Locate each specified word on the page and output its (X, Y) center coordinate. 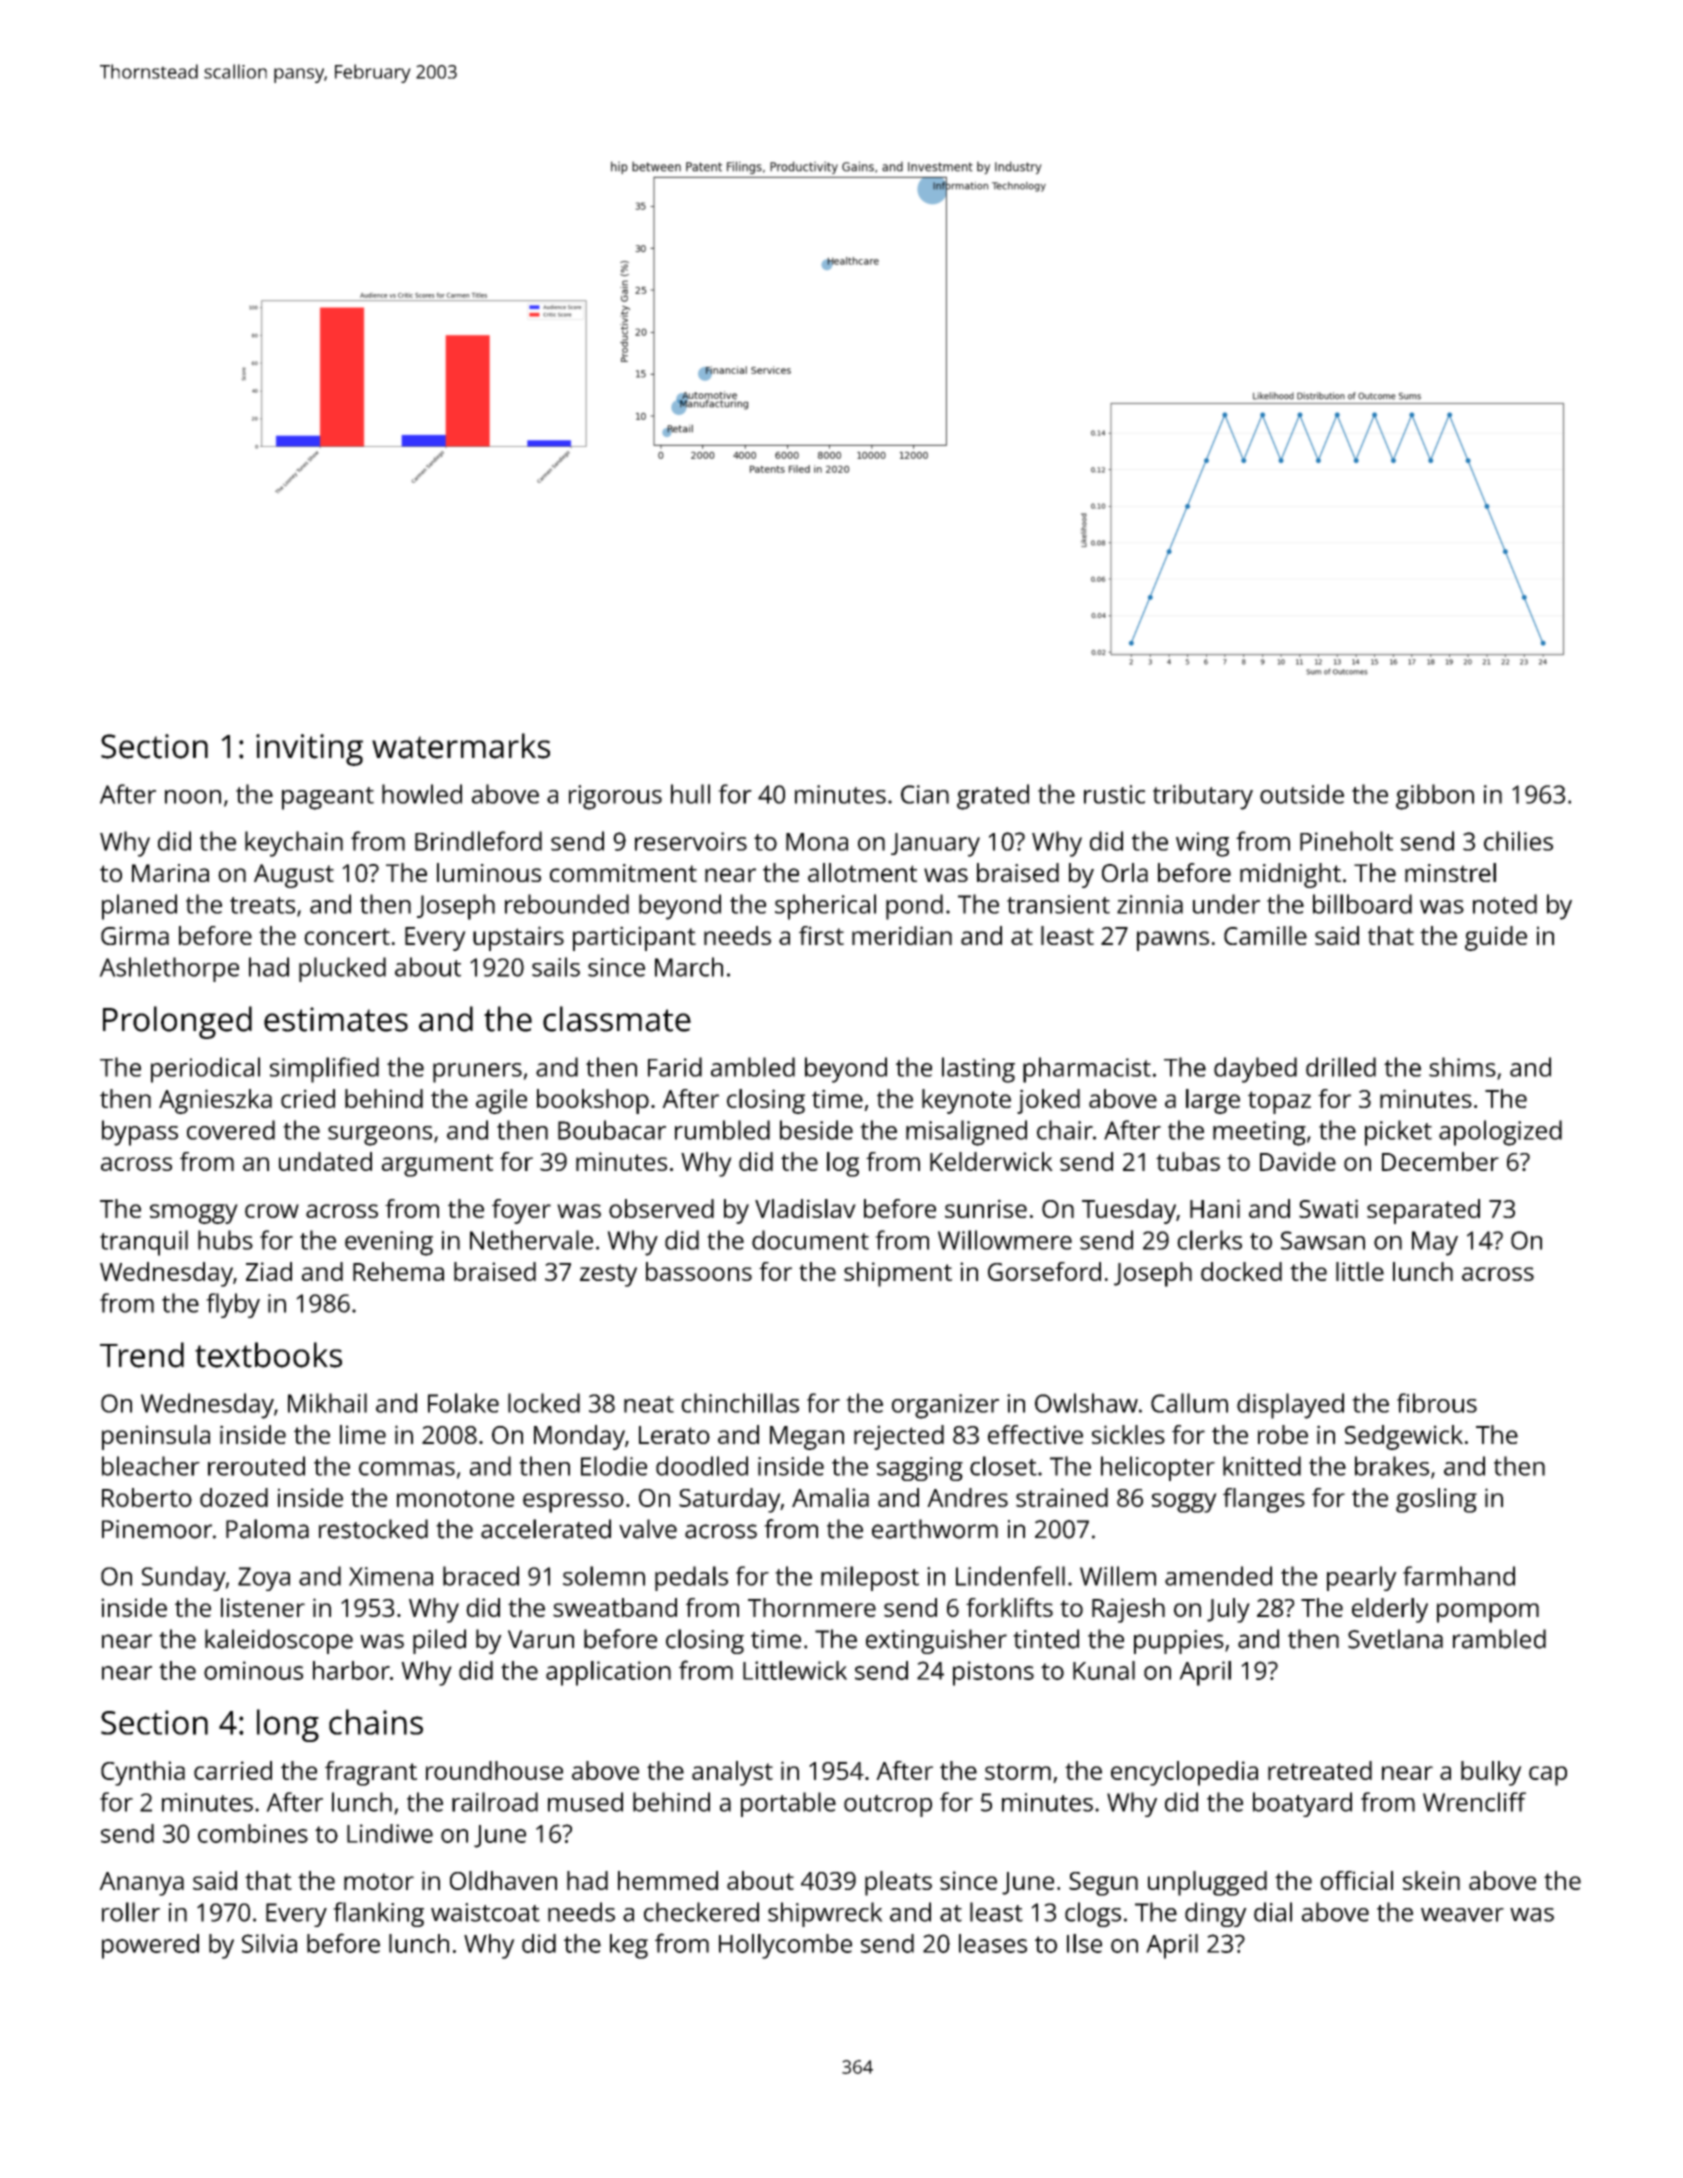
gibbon (1435, 797)
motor (379, 1881)
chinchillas (740, 1403)
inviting (309, 750)
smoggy (194, 1214)
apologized (1500, 1133)
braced (481, 1576)
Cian (925, 794)
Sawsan (1323, 1240)
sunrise (986, 1208)
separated (1423, 1211)
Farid (675, 1067)
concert (347, 936)
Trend (142, 1355)
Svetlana (1395, 1639)
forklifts (1009, 1607)
